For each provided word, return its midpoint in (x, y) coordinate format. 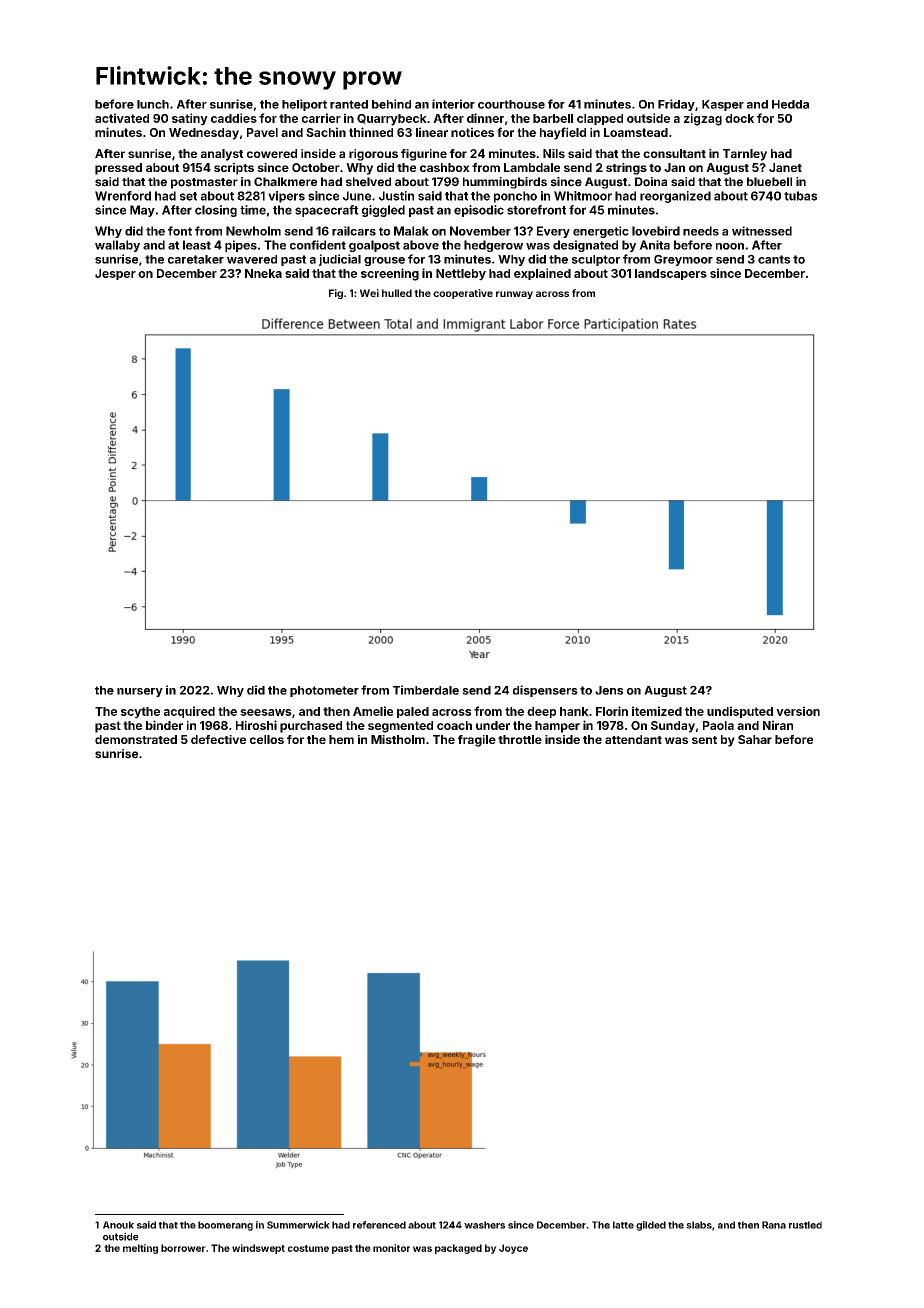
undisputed (740, 712)
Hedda (790, 104)
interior (453, 104)
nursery (140, 692)
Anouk (118, 1225)
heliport (304, 105)
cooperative (463, 294)
